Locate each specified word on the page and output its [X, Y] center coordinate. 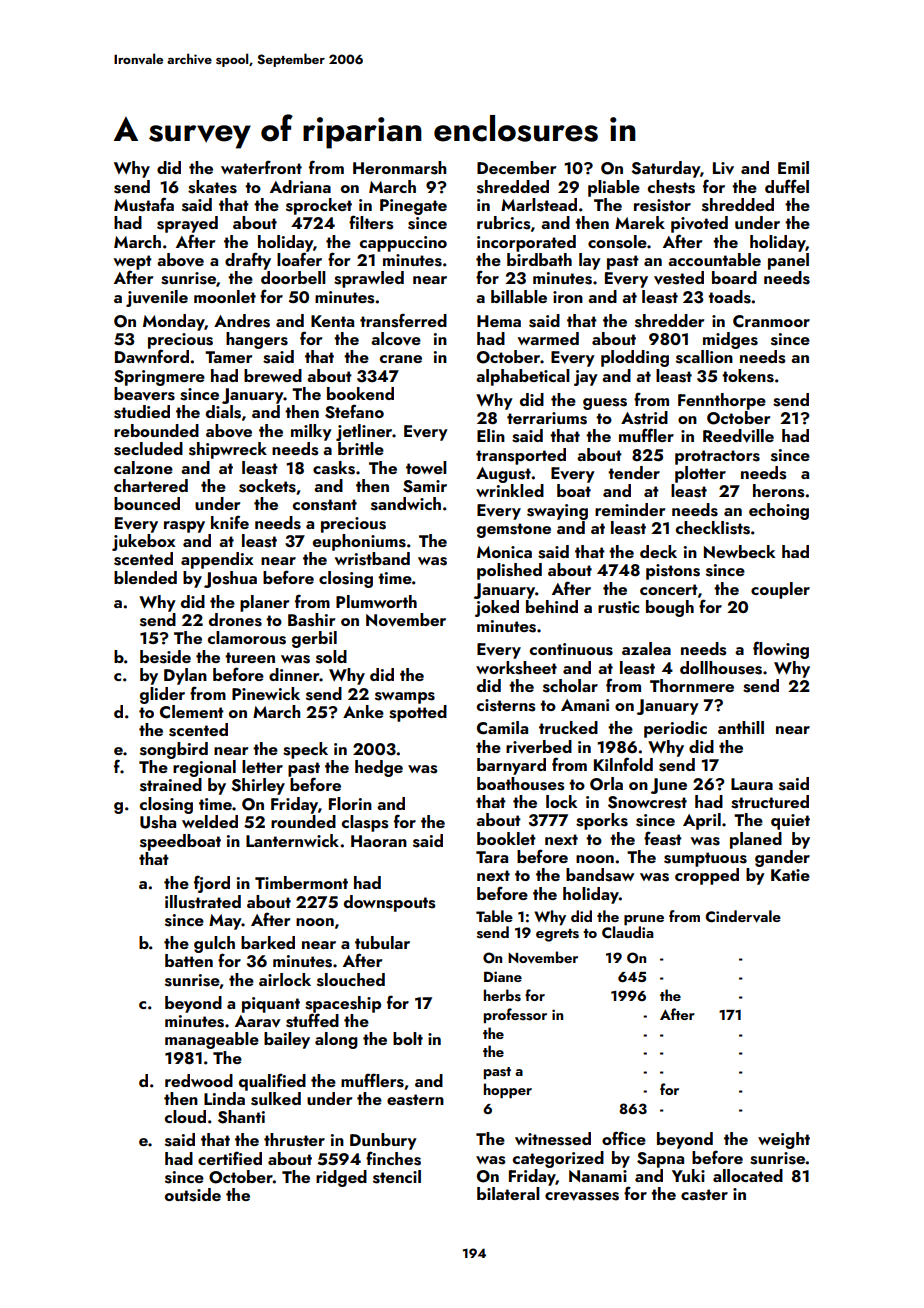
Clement [192, 712]
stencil [397, 1177]
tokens [748, 376]
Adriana [300, 186]
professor [515, 1015]
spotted [418, 713]
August [503, 475]
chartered [151, 485]
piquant [271, 1005]
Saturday [665, 169]
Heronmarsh [400, 168]
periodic [675, 729]
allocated [748, 1175]
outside [193, 1195]
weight [784, 1140]
